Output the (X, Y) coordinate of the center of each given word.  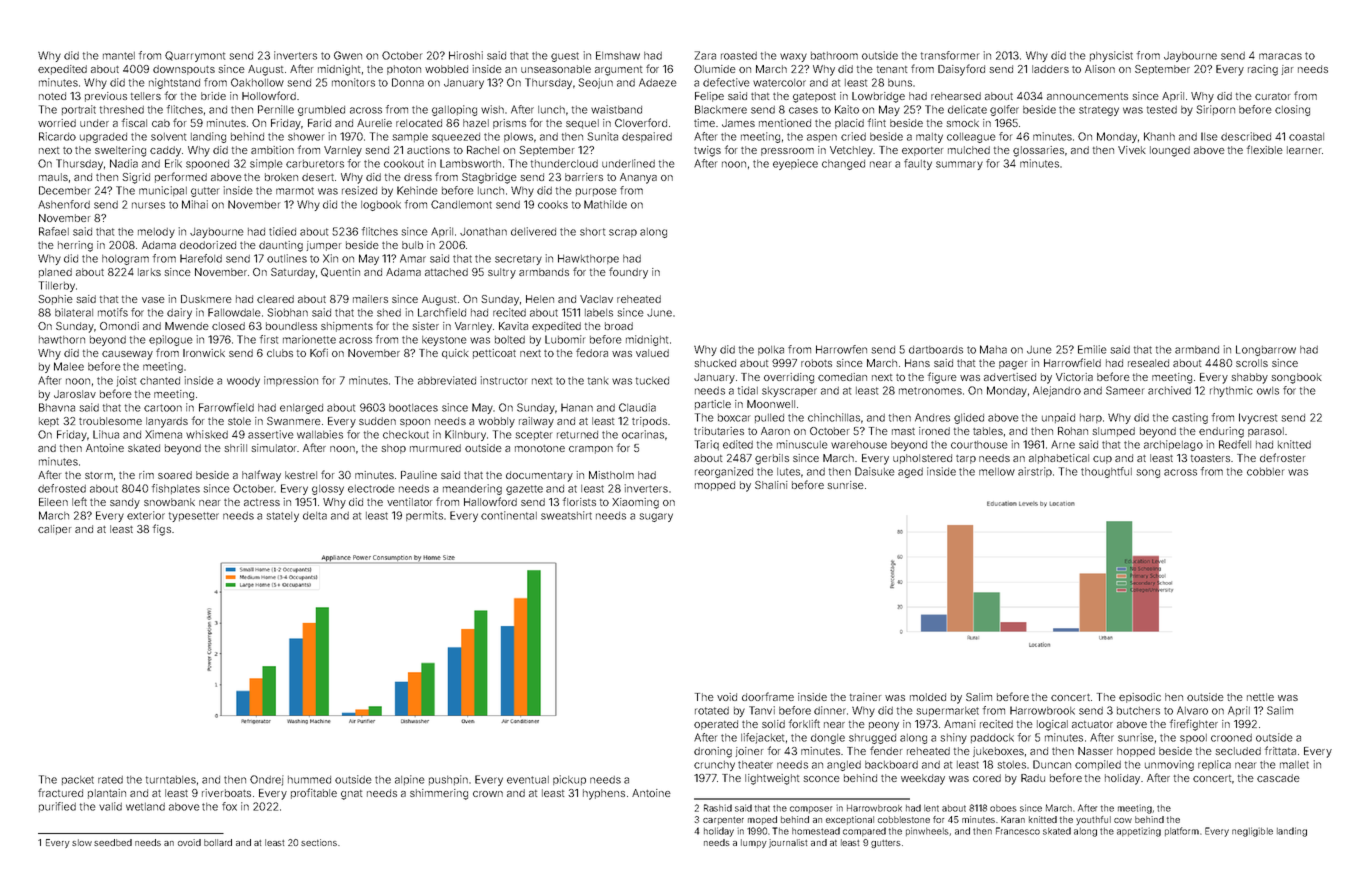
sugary (656, 517)
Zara (705, 55)
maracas (1280, 56)
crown (488, 794)
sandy (125, 503)
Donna (408, 82)
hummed (309, 780)
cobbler (1266, 472)
